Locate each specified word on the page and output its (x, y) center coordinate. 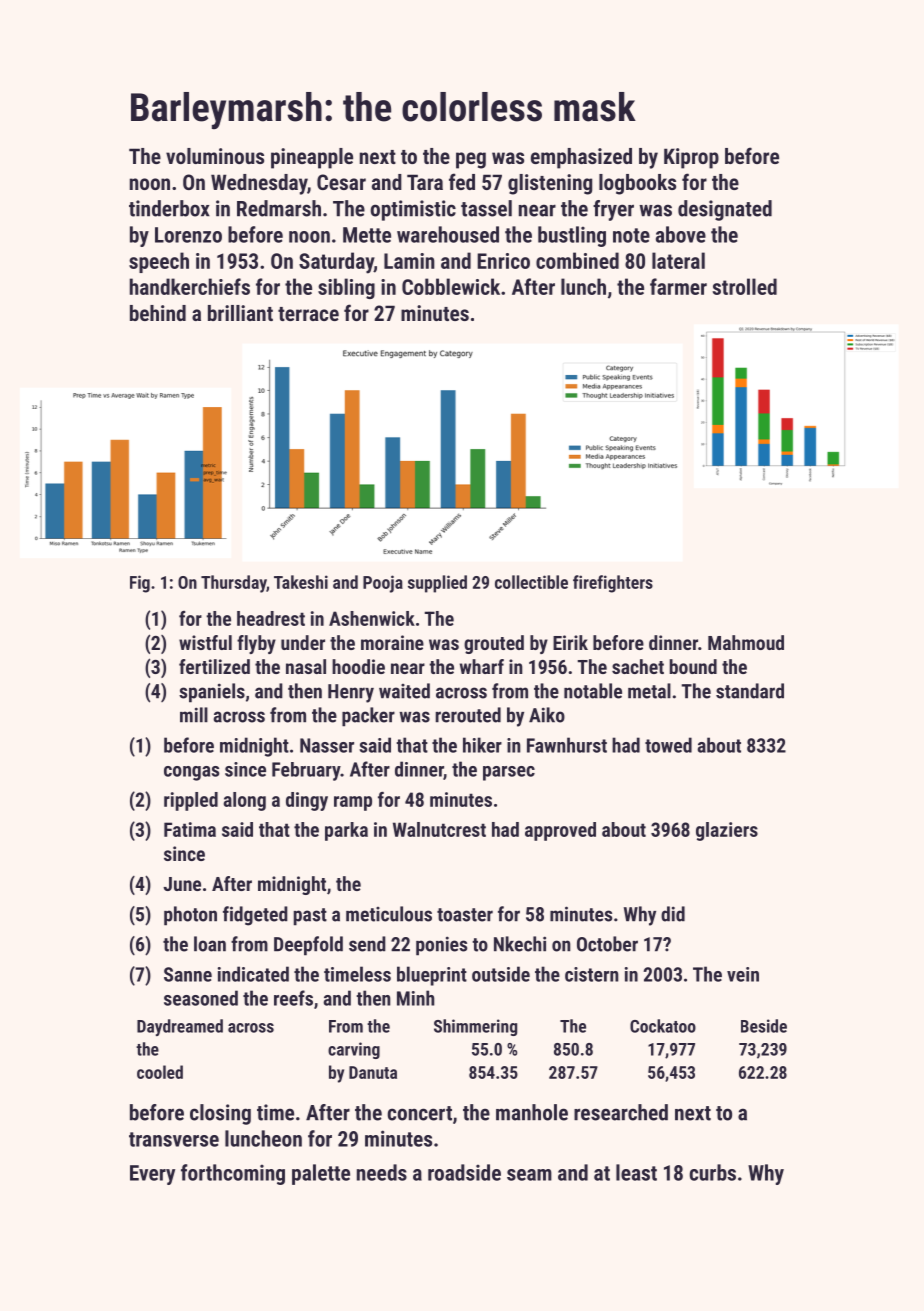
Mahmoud (746, 642)
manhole (532, 1112)
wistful (205, 642)
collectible (531, 582)
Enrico (503, 261)
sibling (346, 288)
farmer (678, 286)
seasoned (201, 998)
